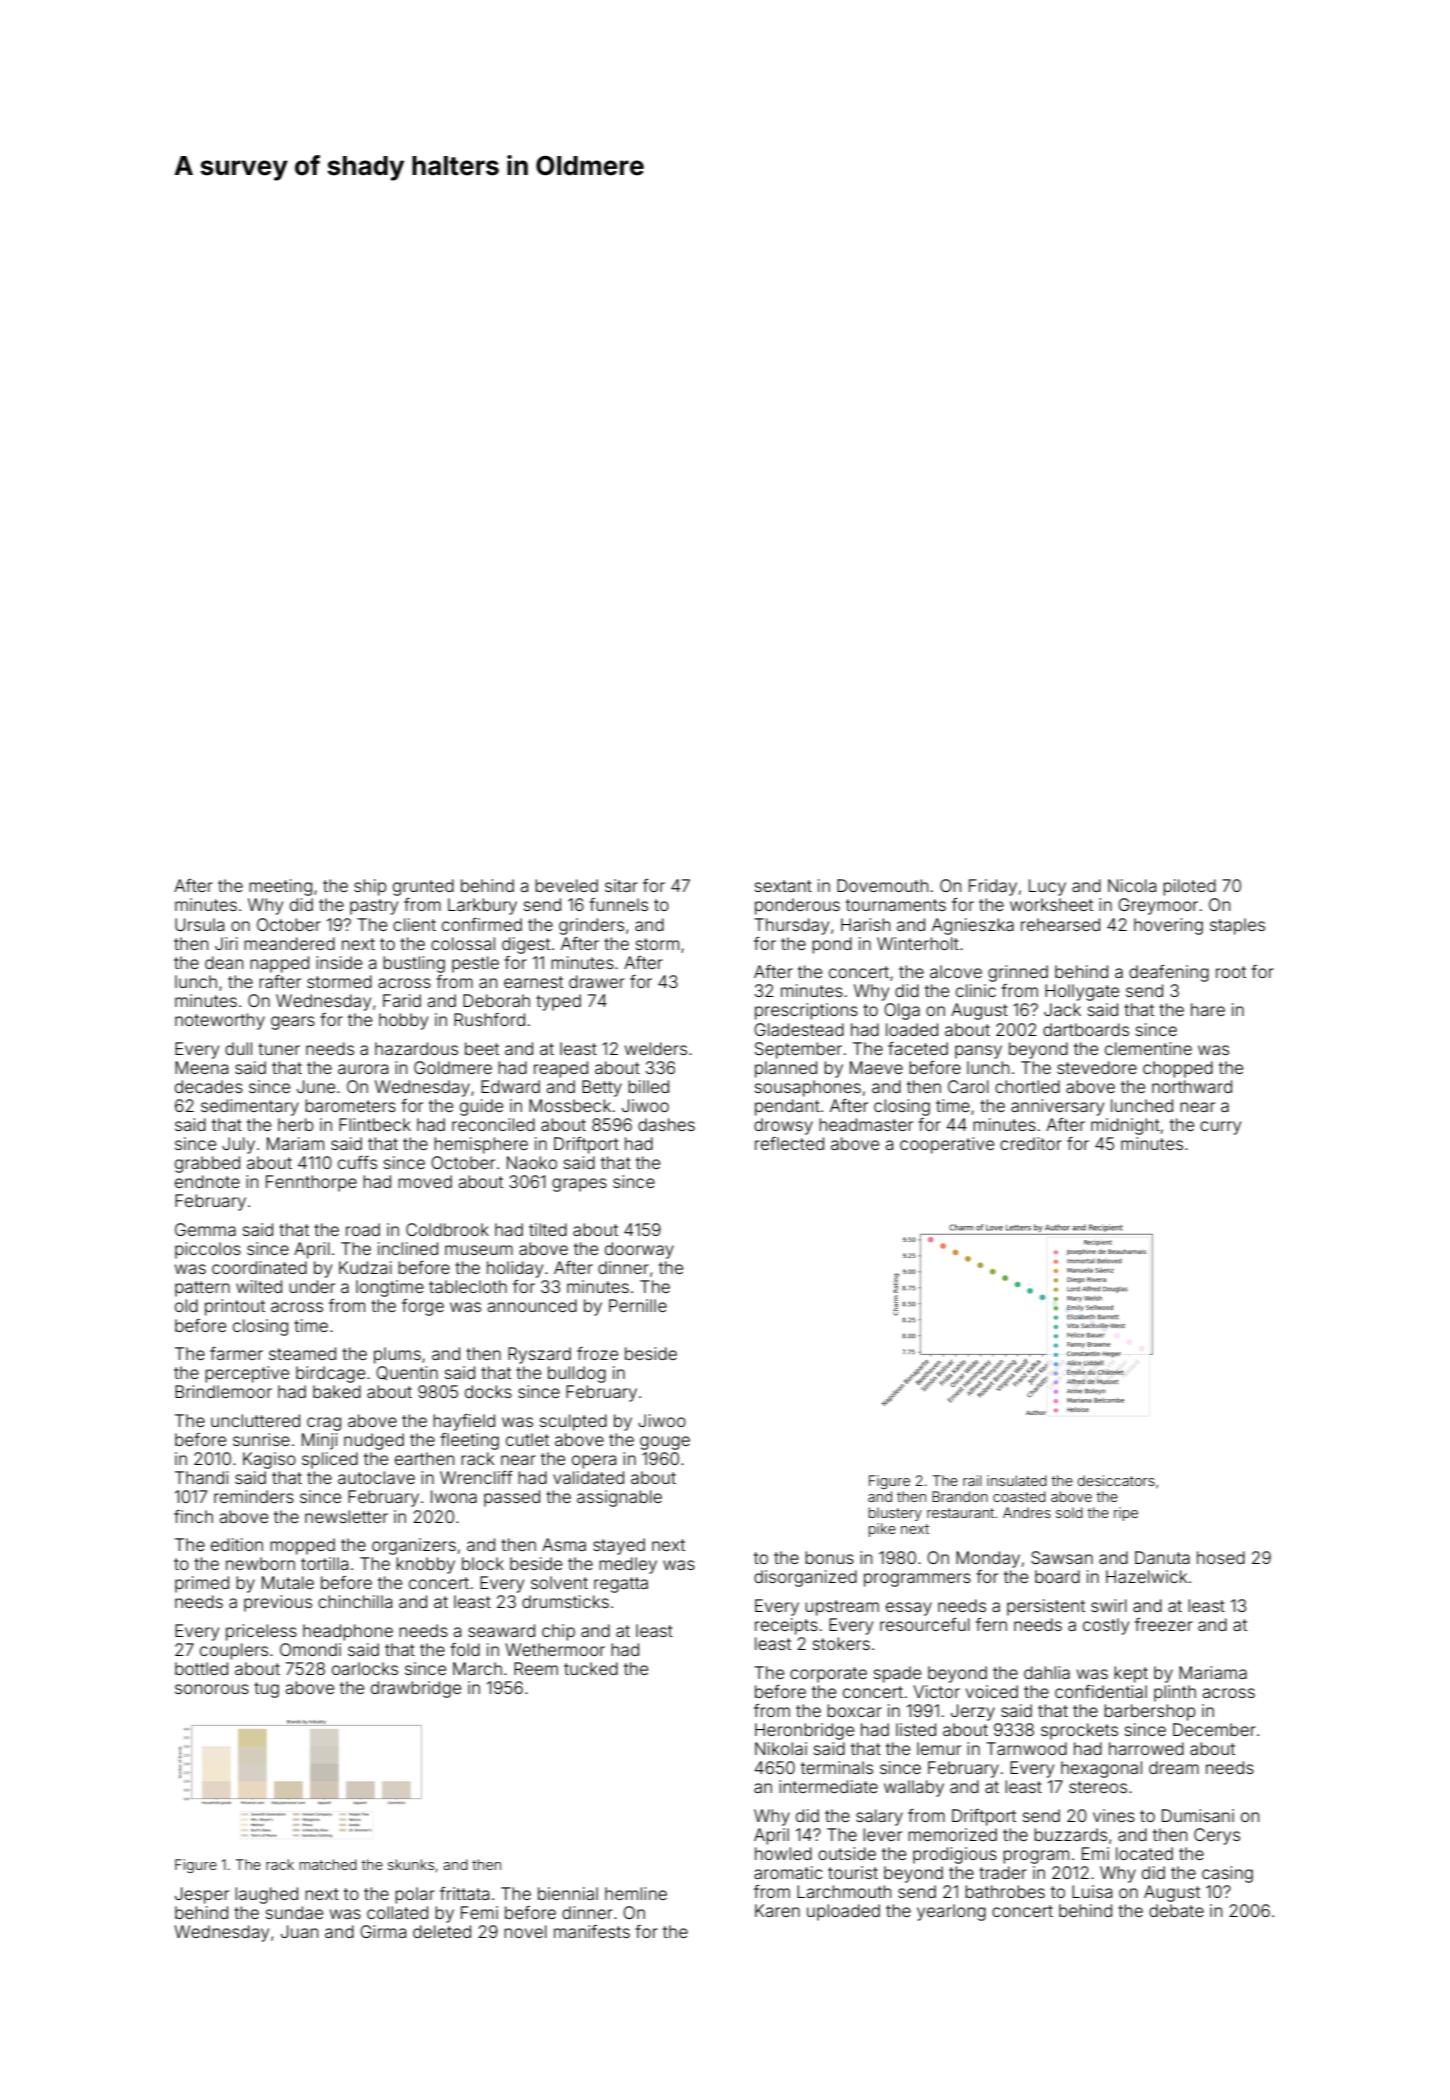 This image has width=1450, height=2100. I want to click on deafening, so click(1169, 973).
